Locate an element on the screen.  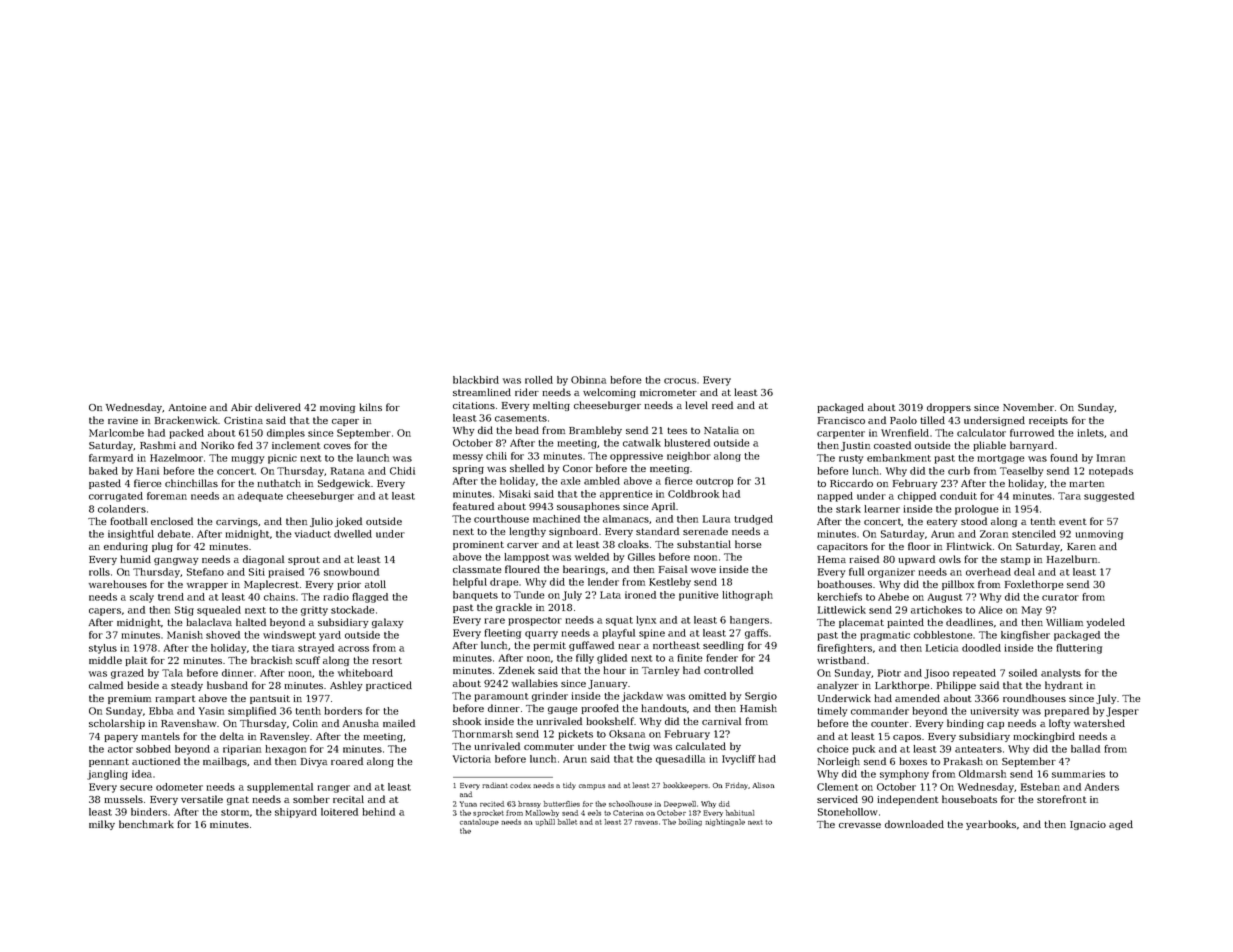
featured is located at coordinates (473, 506).
